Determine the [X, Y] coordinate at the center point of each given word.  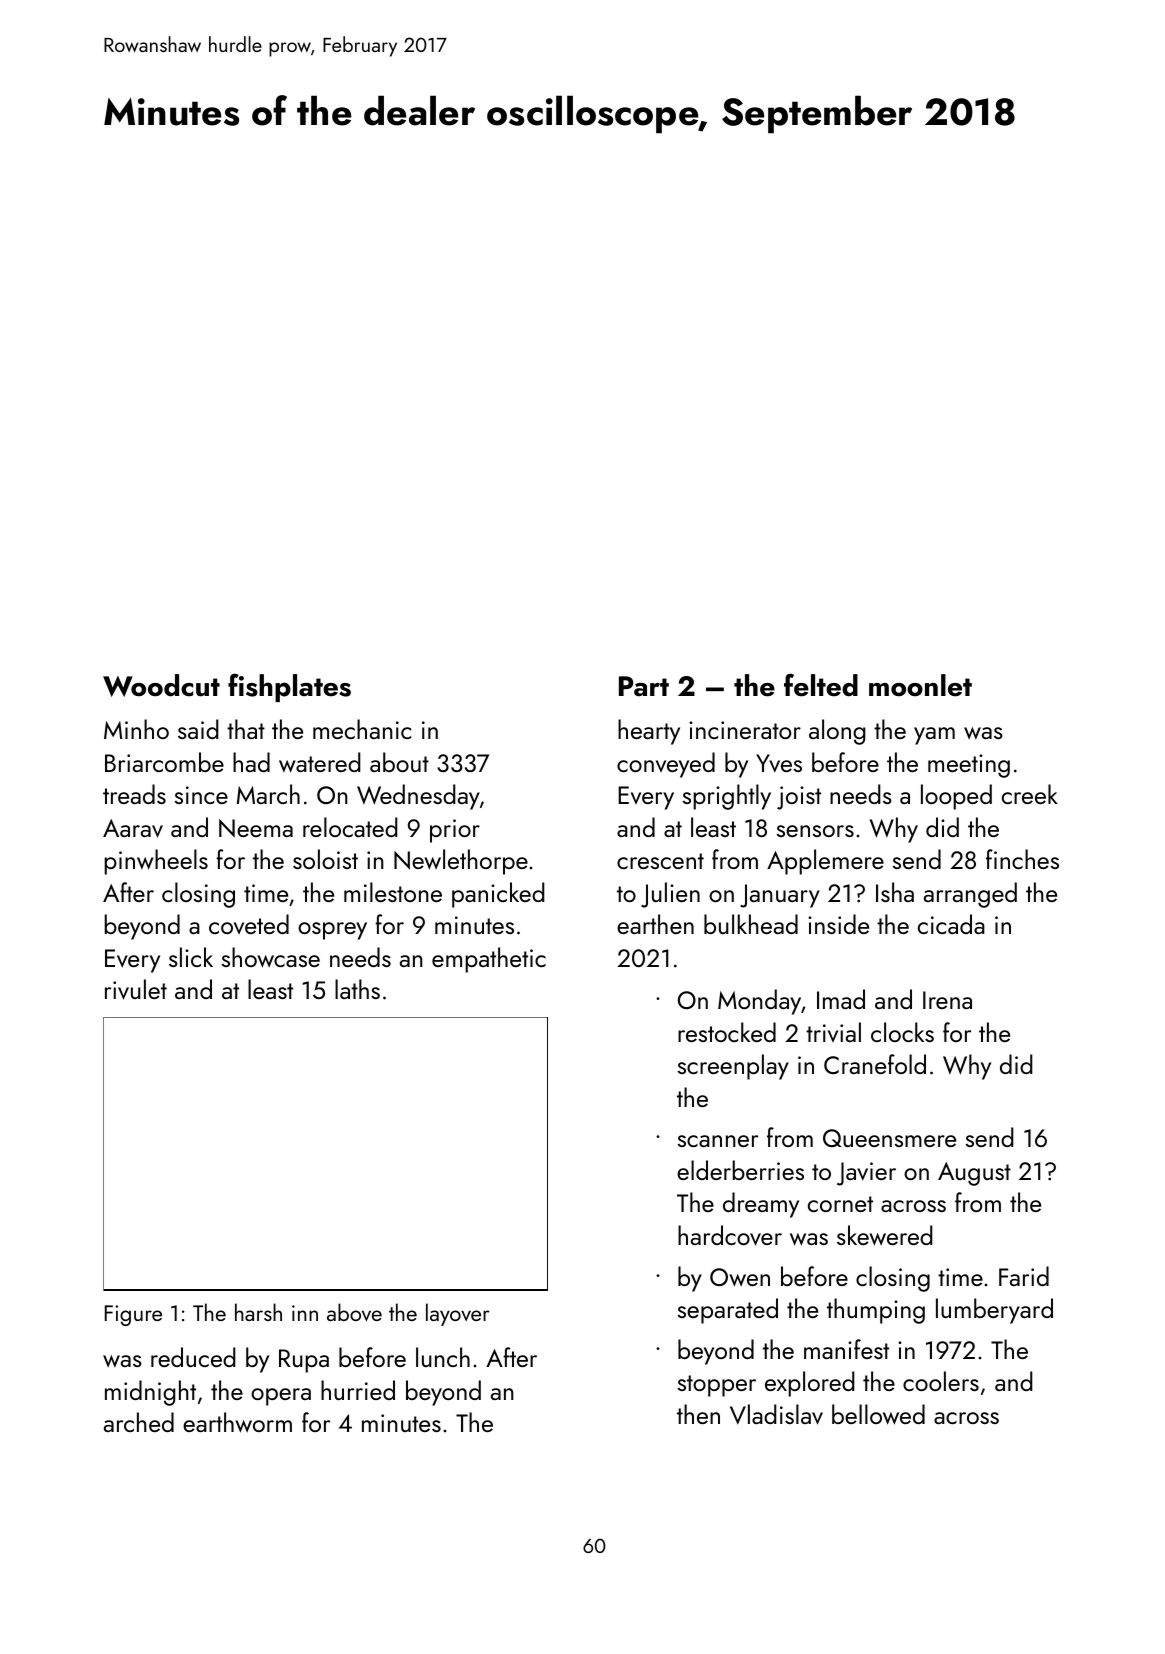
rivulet [136, 989]
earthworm [237, 1422]
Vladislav [776, 1414]
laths [357, 989]
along [837, 732]
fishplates [289, 687]
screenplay [733, 1067]
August [974, 1174]
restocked [727, 1032]
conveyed [666, 765]
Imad [841, 999]
